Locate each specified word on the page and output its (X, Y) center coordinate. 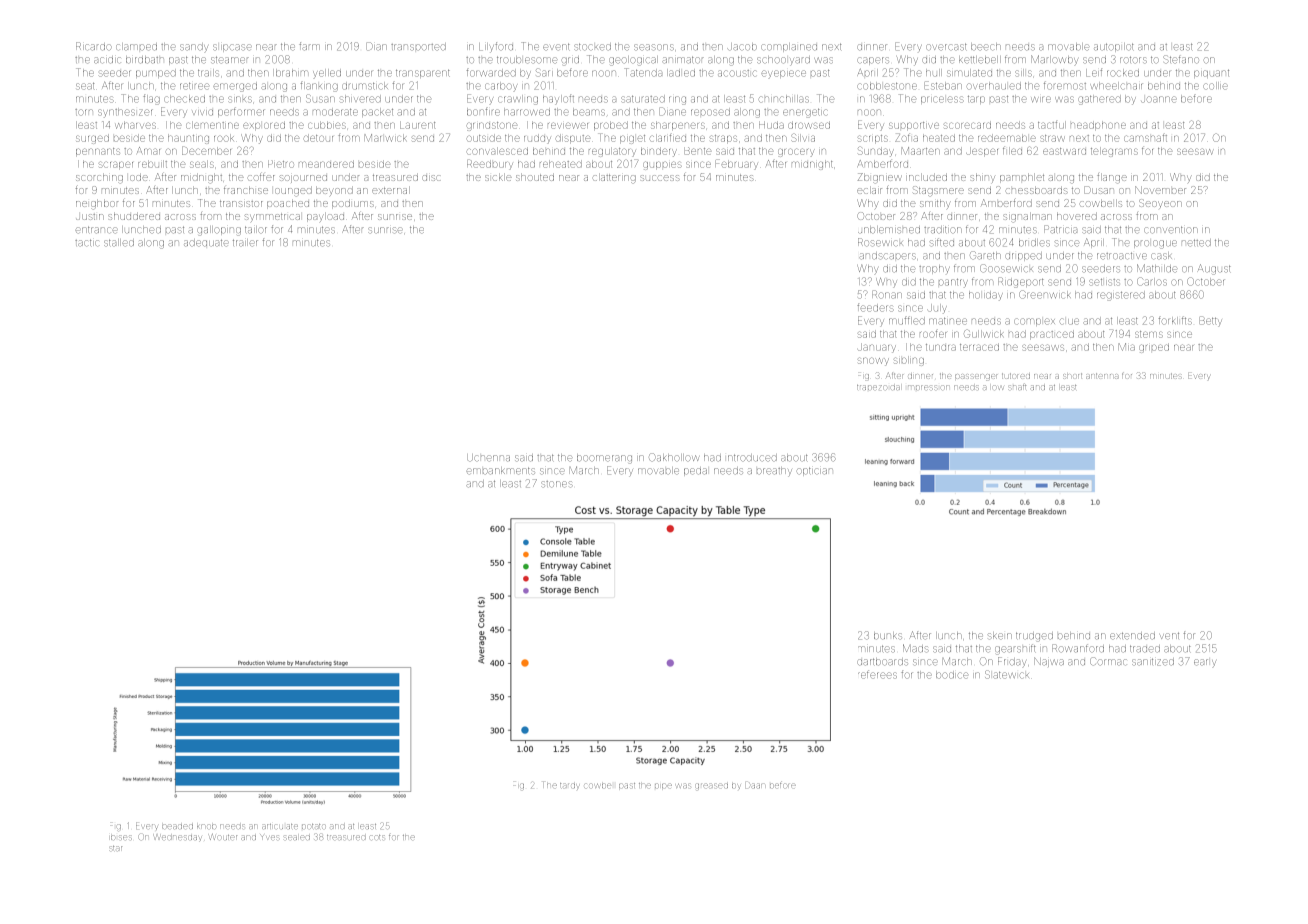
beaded (177, 826)
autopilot (1114, 47)
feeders (874, 307)
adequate (206, 243)
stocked (592, 47)
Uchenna (488, 458)
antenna (1102, 376)
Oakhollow (674, 457)
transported (418, 47)
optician (814, 471)
